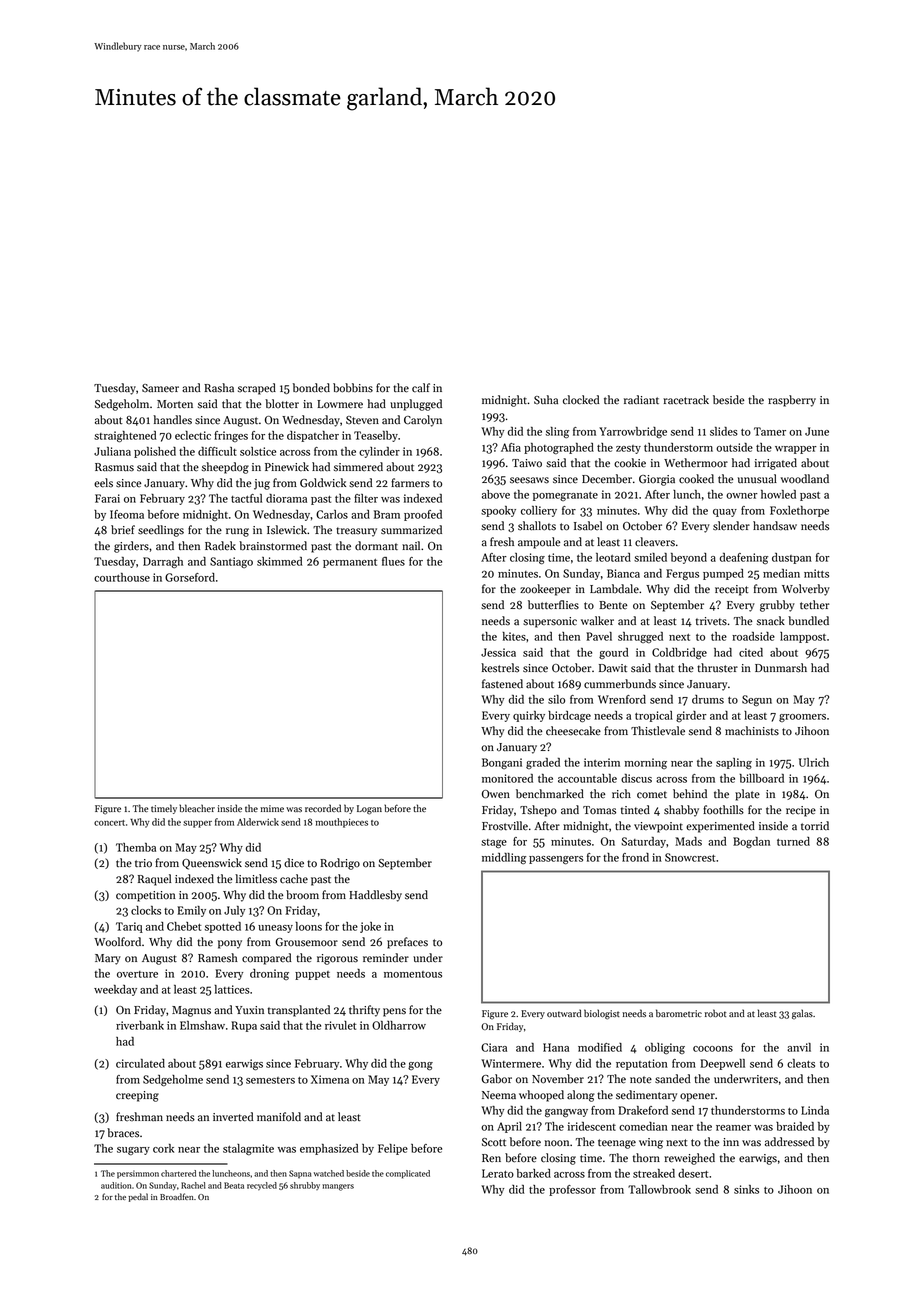 This page has height=1308, width=924. What do you see at coordinates (125, 436) in the page?
I see `straightened` at bounding box center [125, 436].
